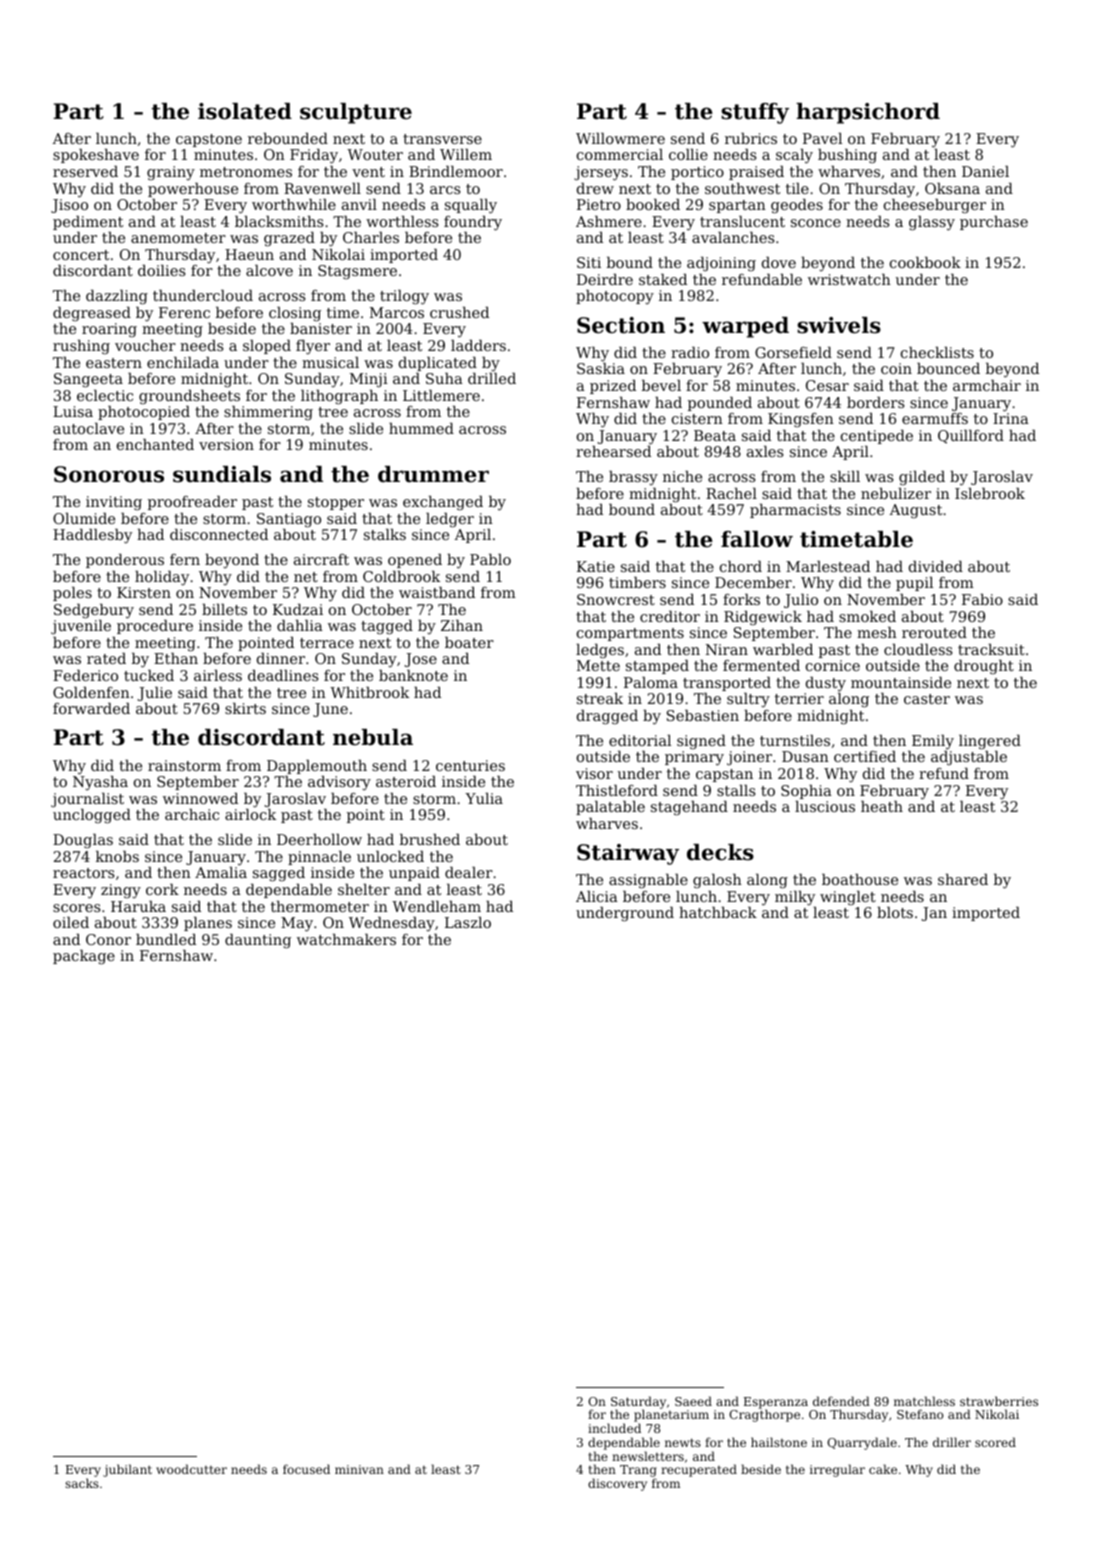 This page has height=1553, width=1093. Describe the element at coordinates (952, 188) in the page. I see `Oksana` at that location.
